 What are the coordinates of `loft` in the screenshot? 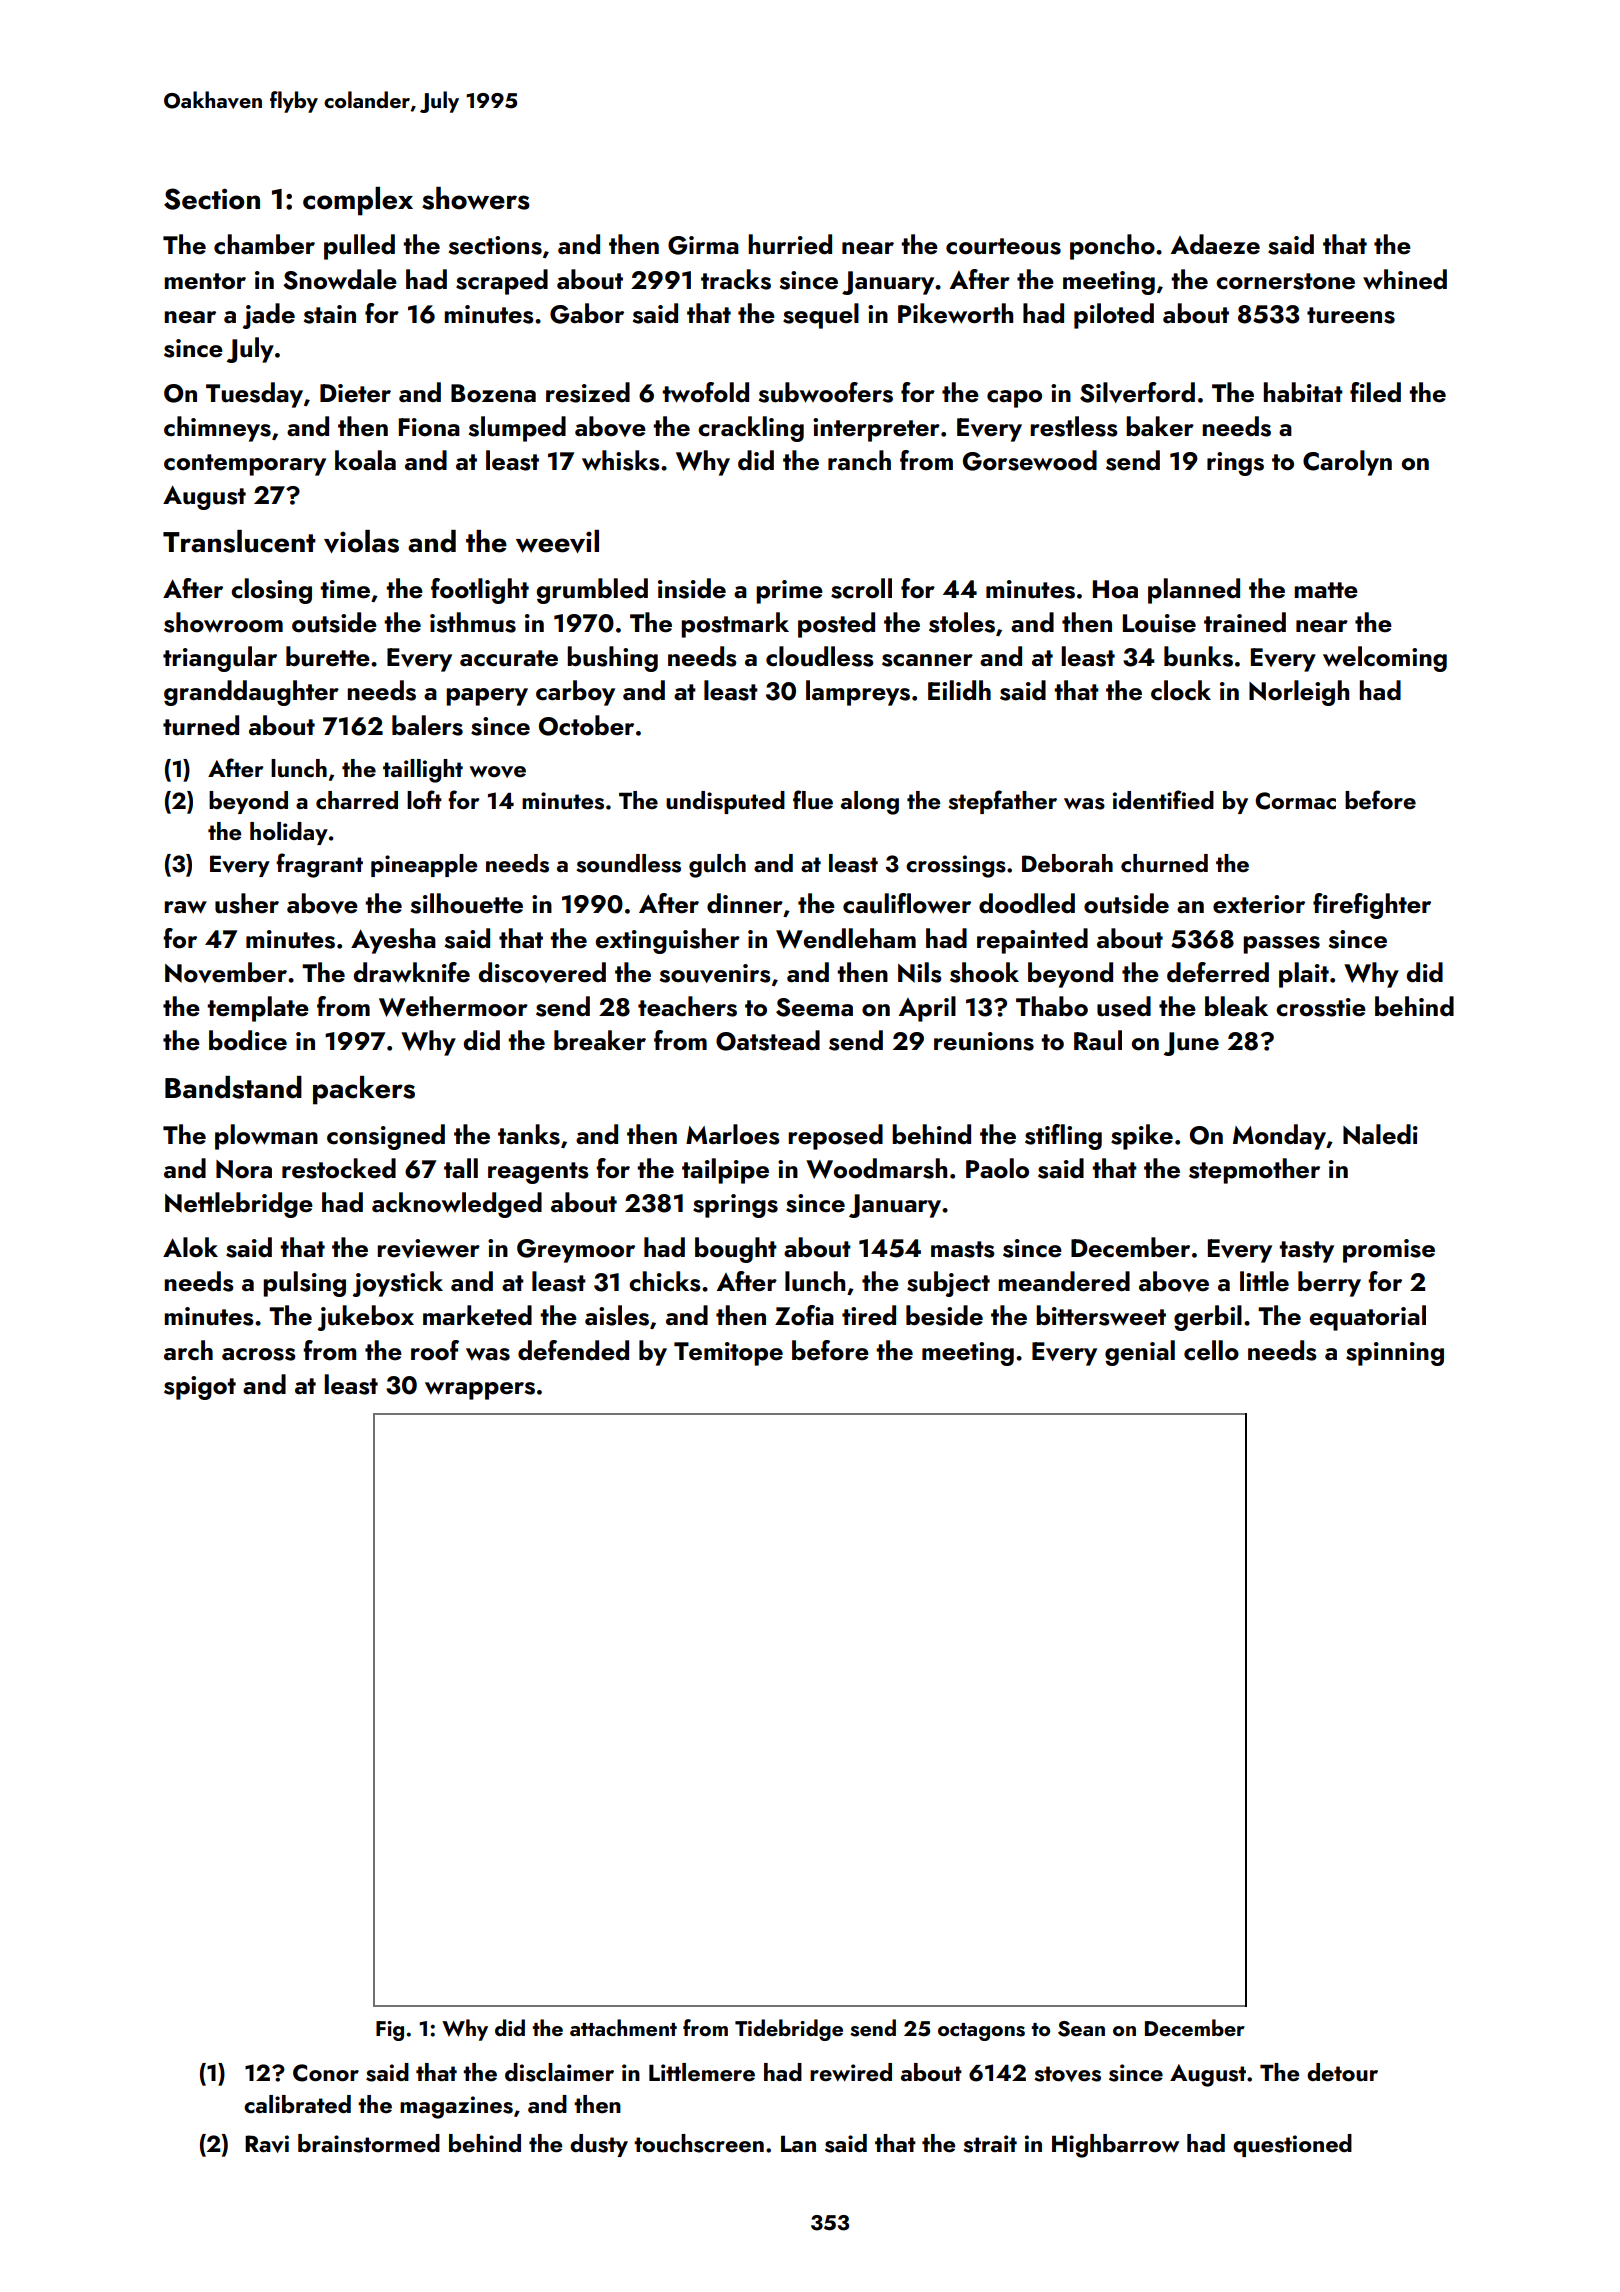 It's located at (424, 799).
